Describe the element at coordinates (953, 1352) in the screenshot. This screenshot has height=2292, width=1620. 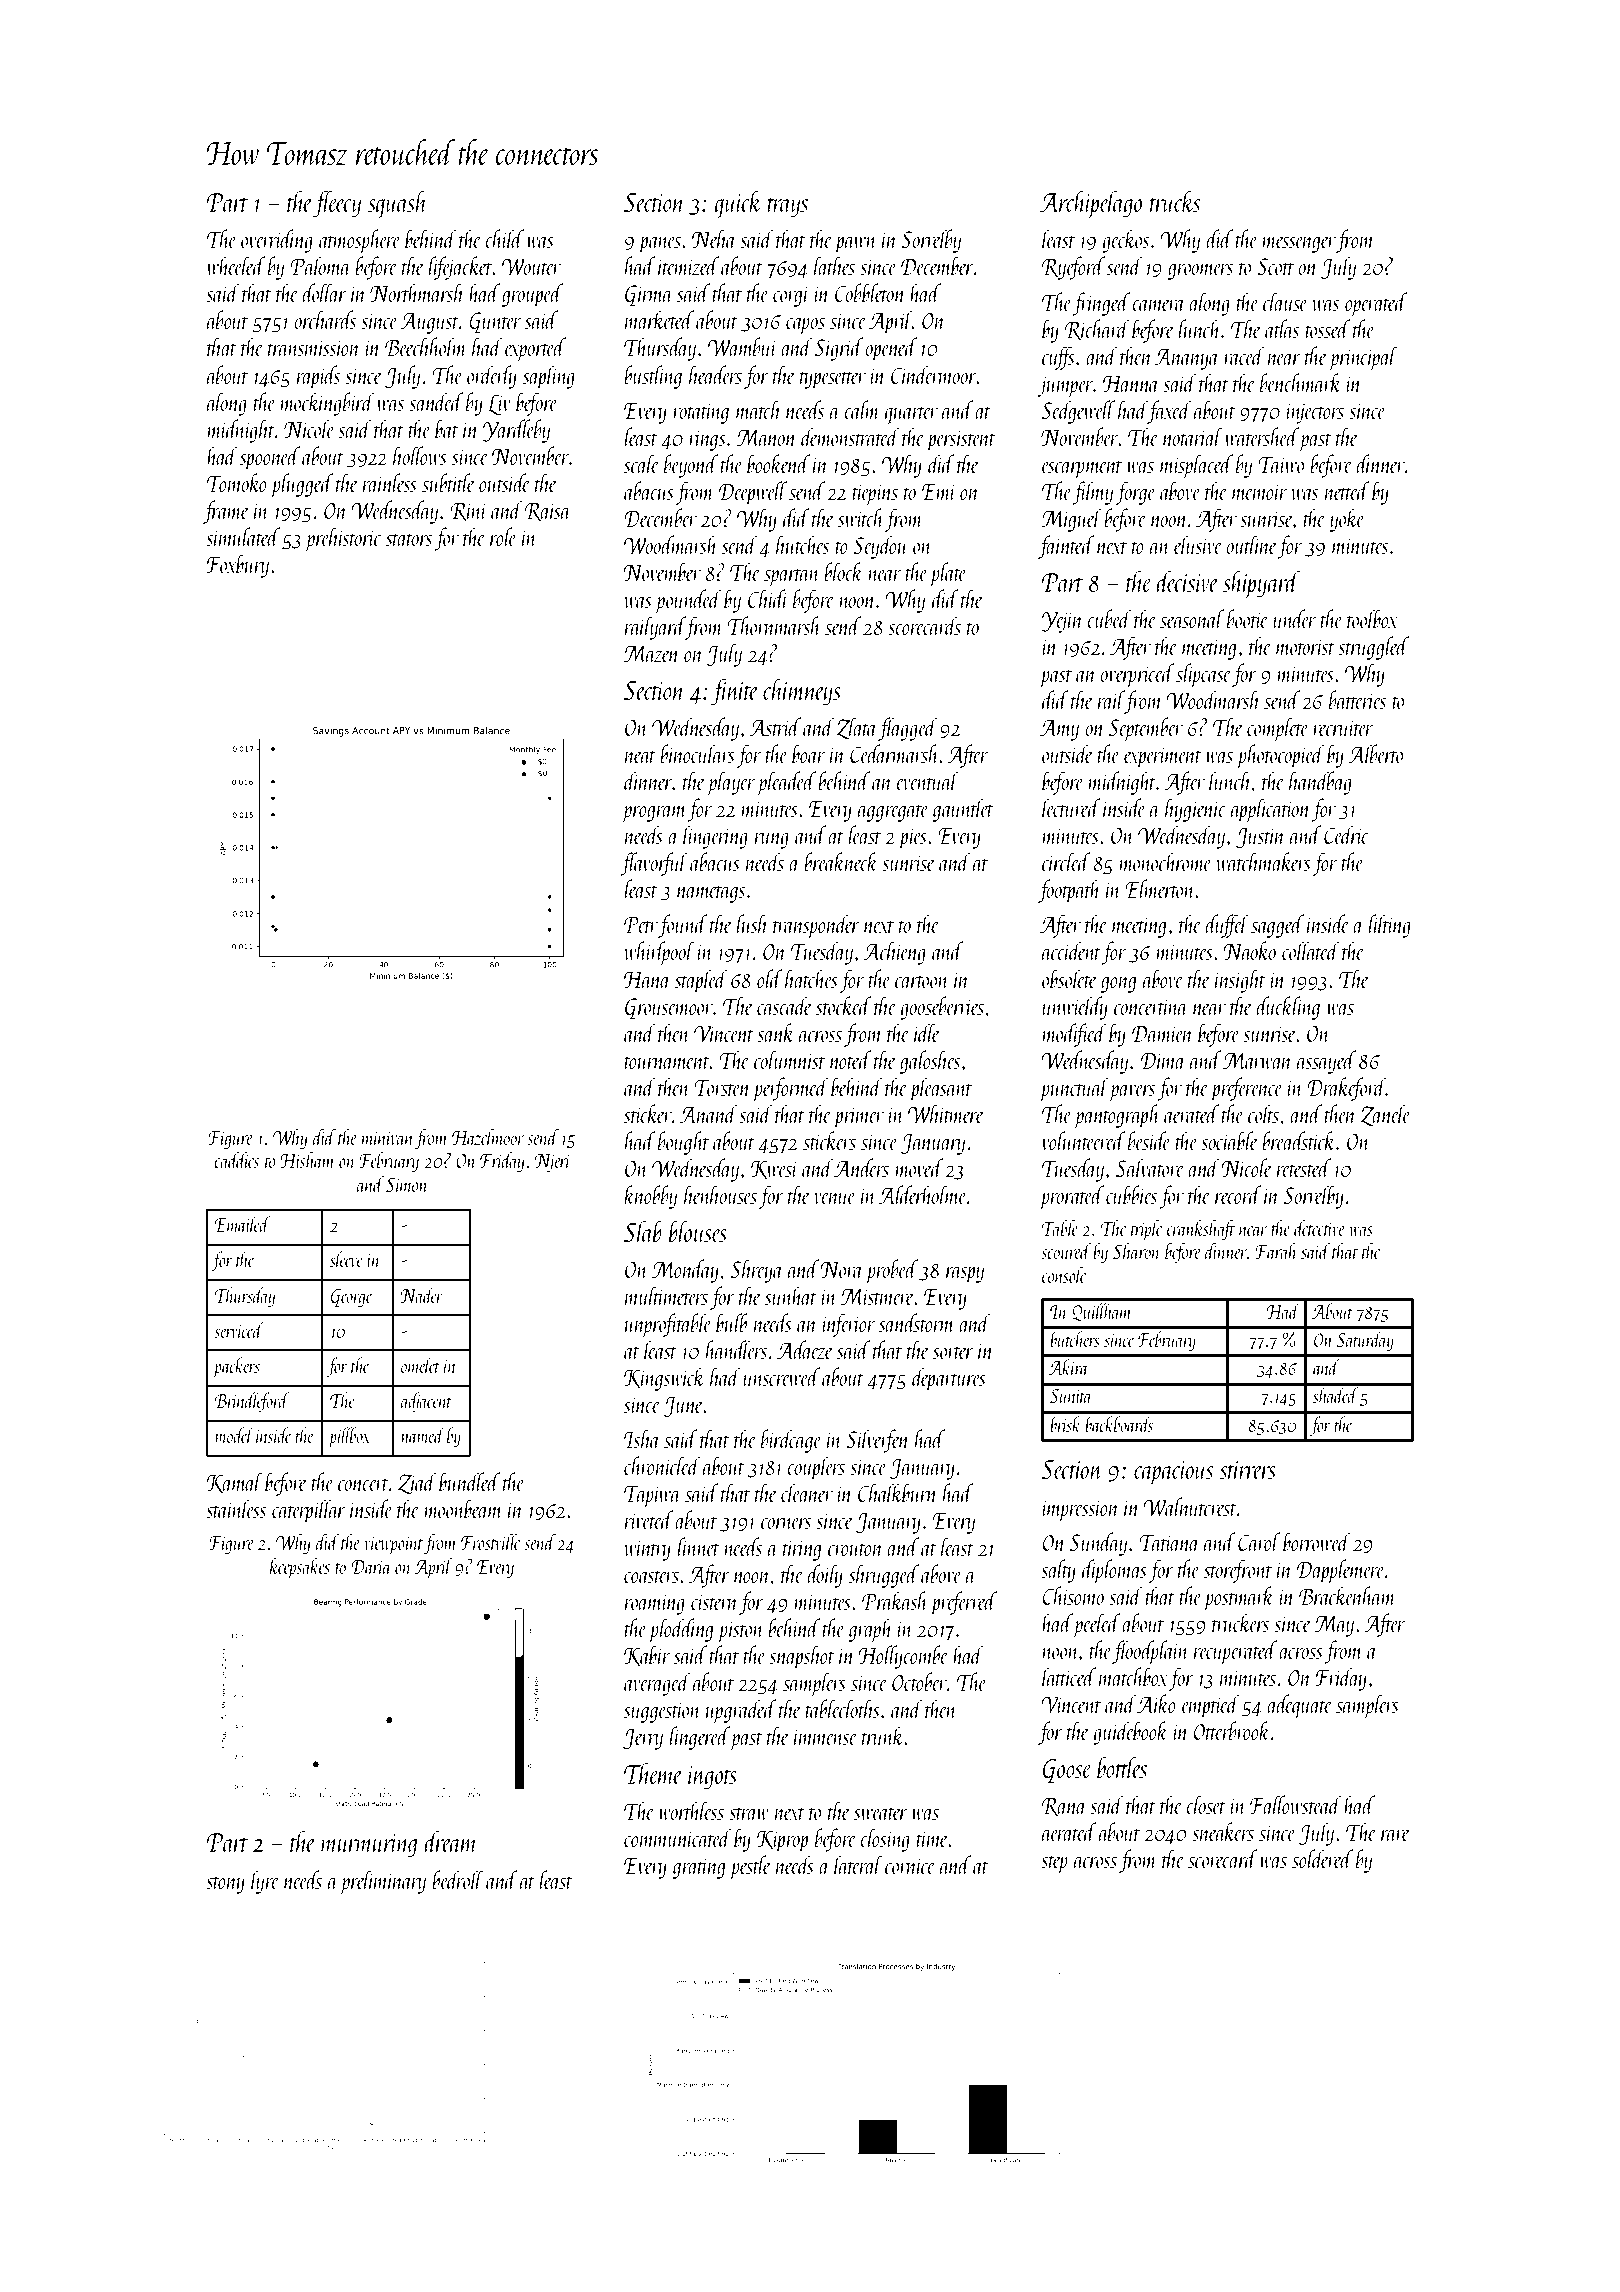
I see `sorter` at that location.
